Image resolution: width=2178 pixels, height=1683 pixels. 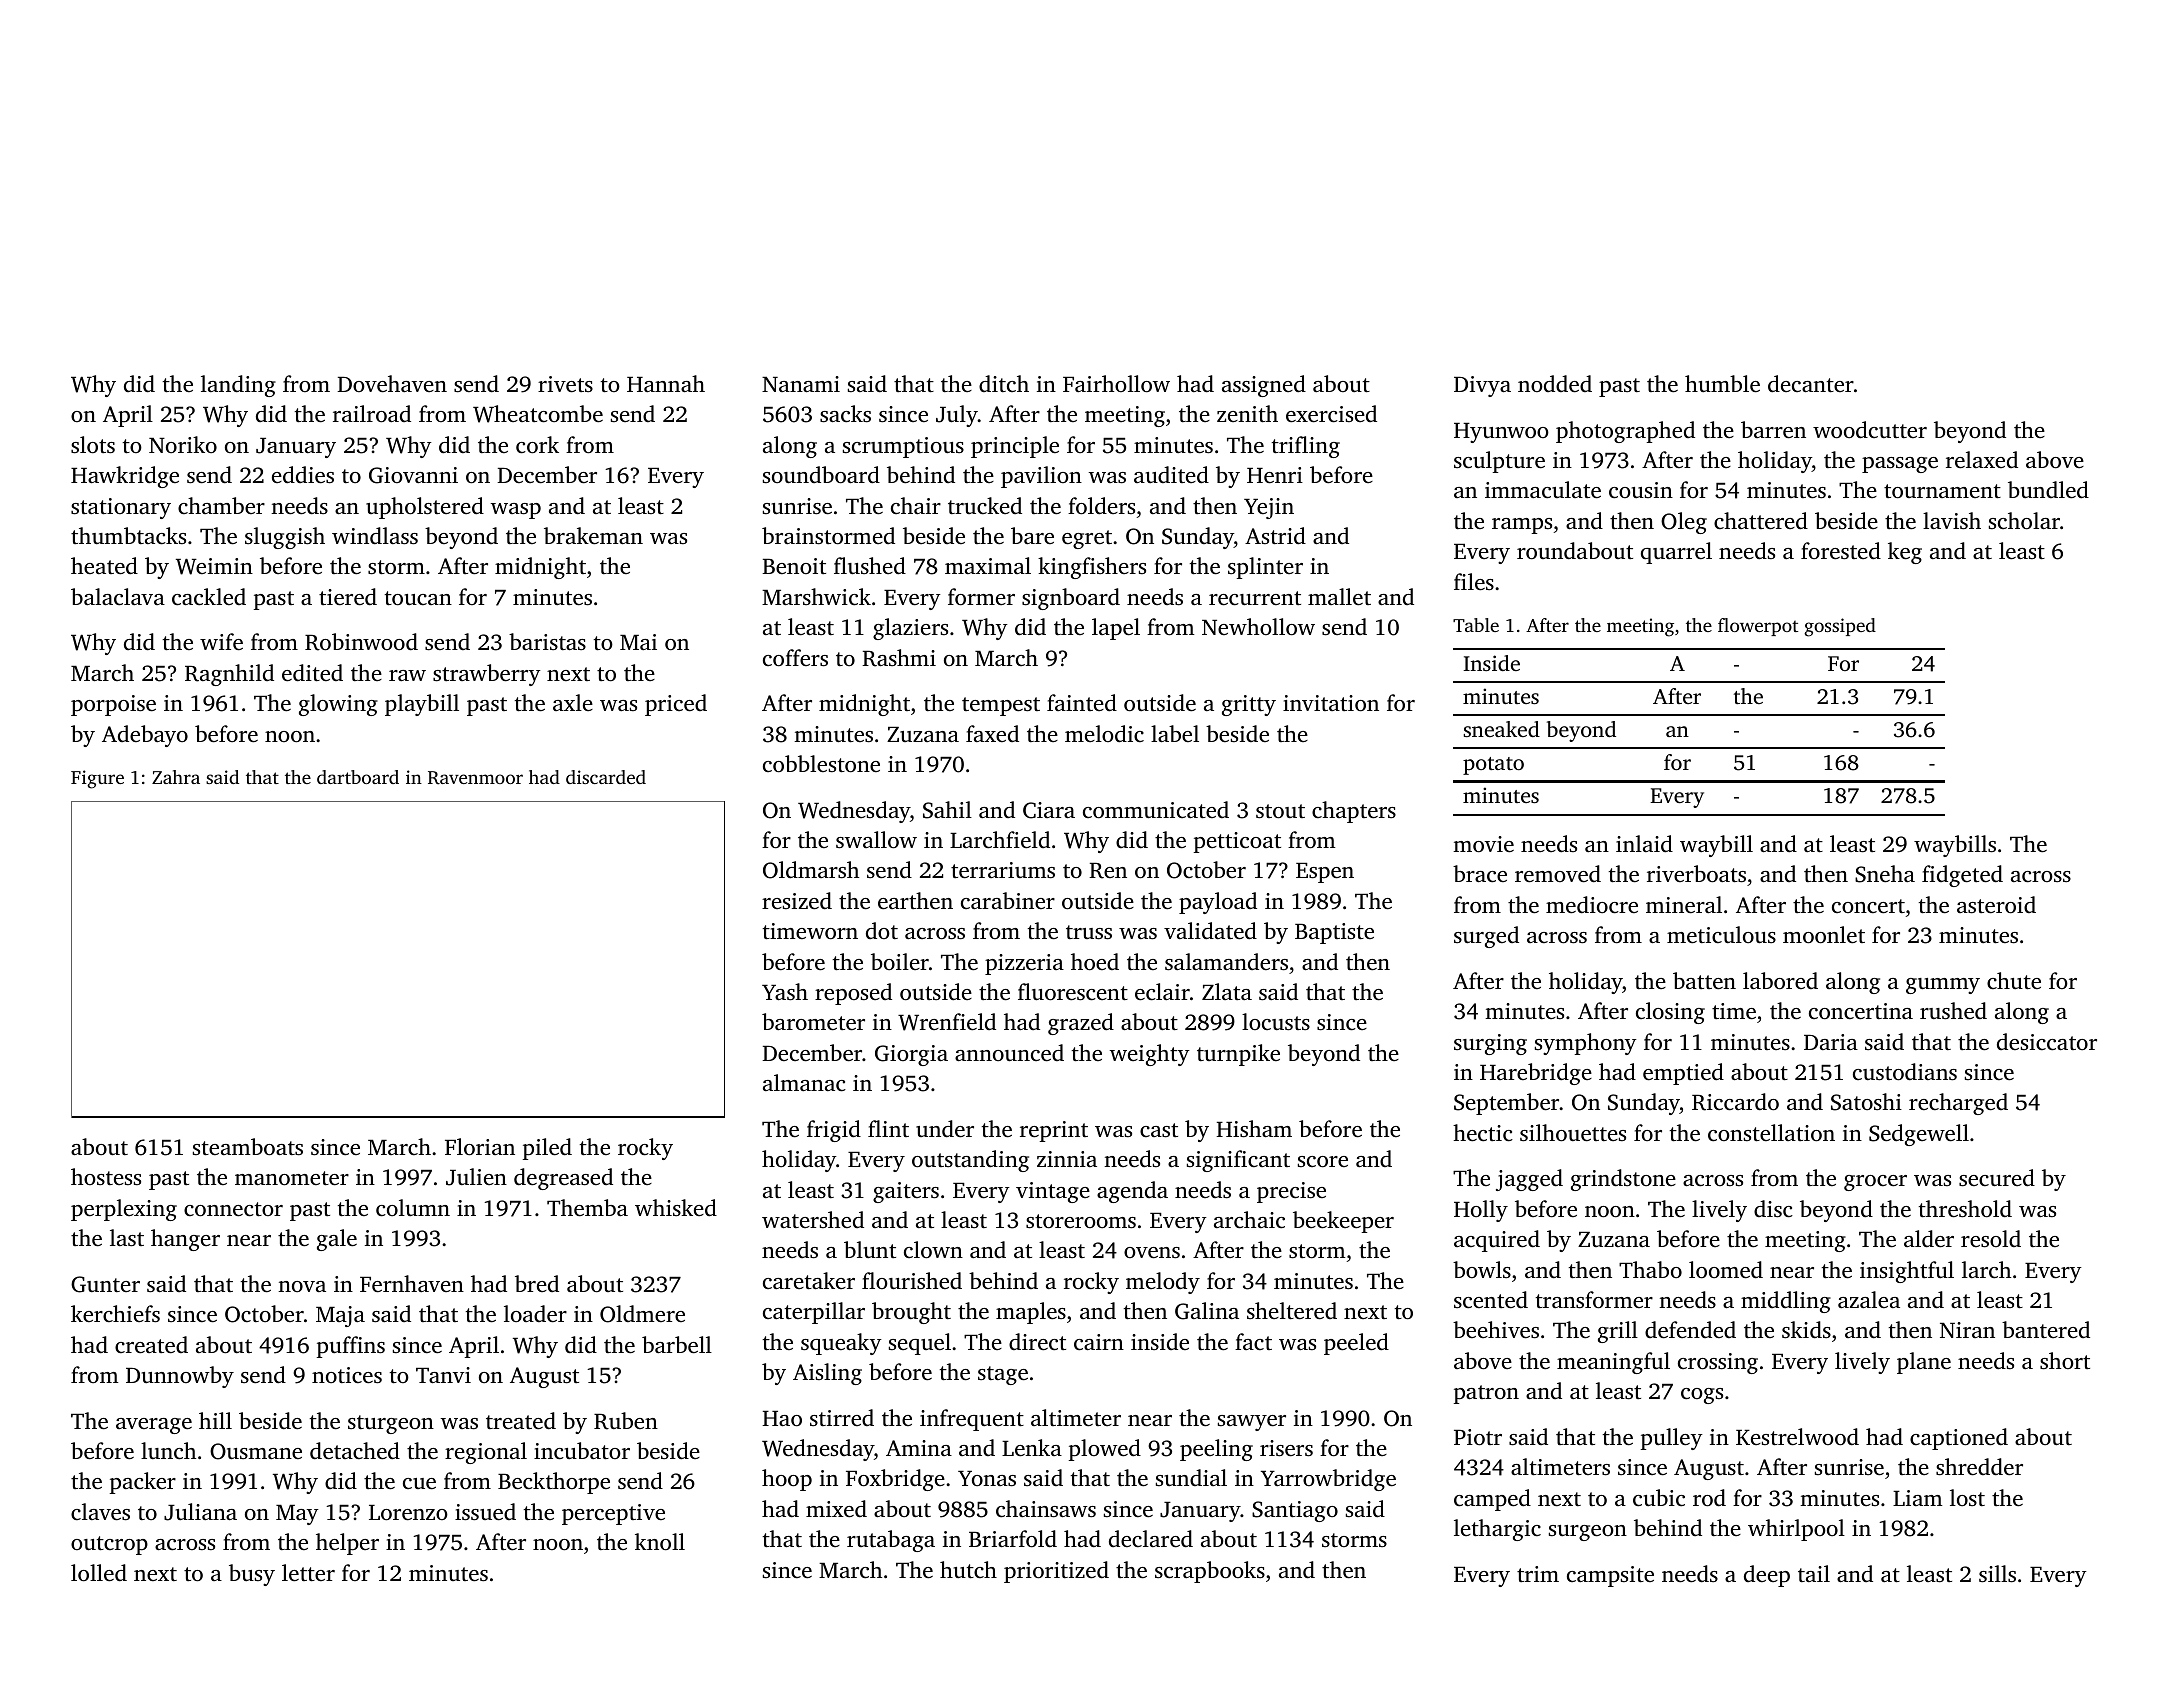 What do you see at coordinates (1811, 384) in the screenshot?
I see `decanter` at bounding box center [1811, 384].
